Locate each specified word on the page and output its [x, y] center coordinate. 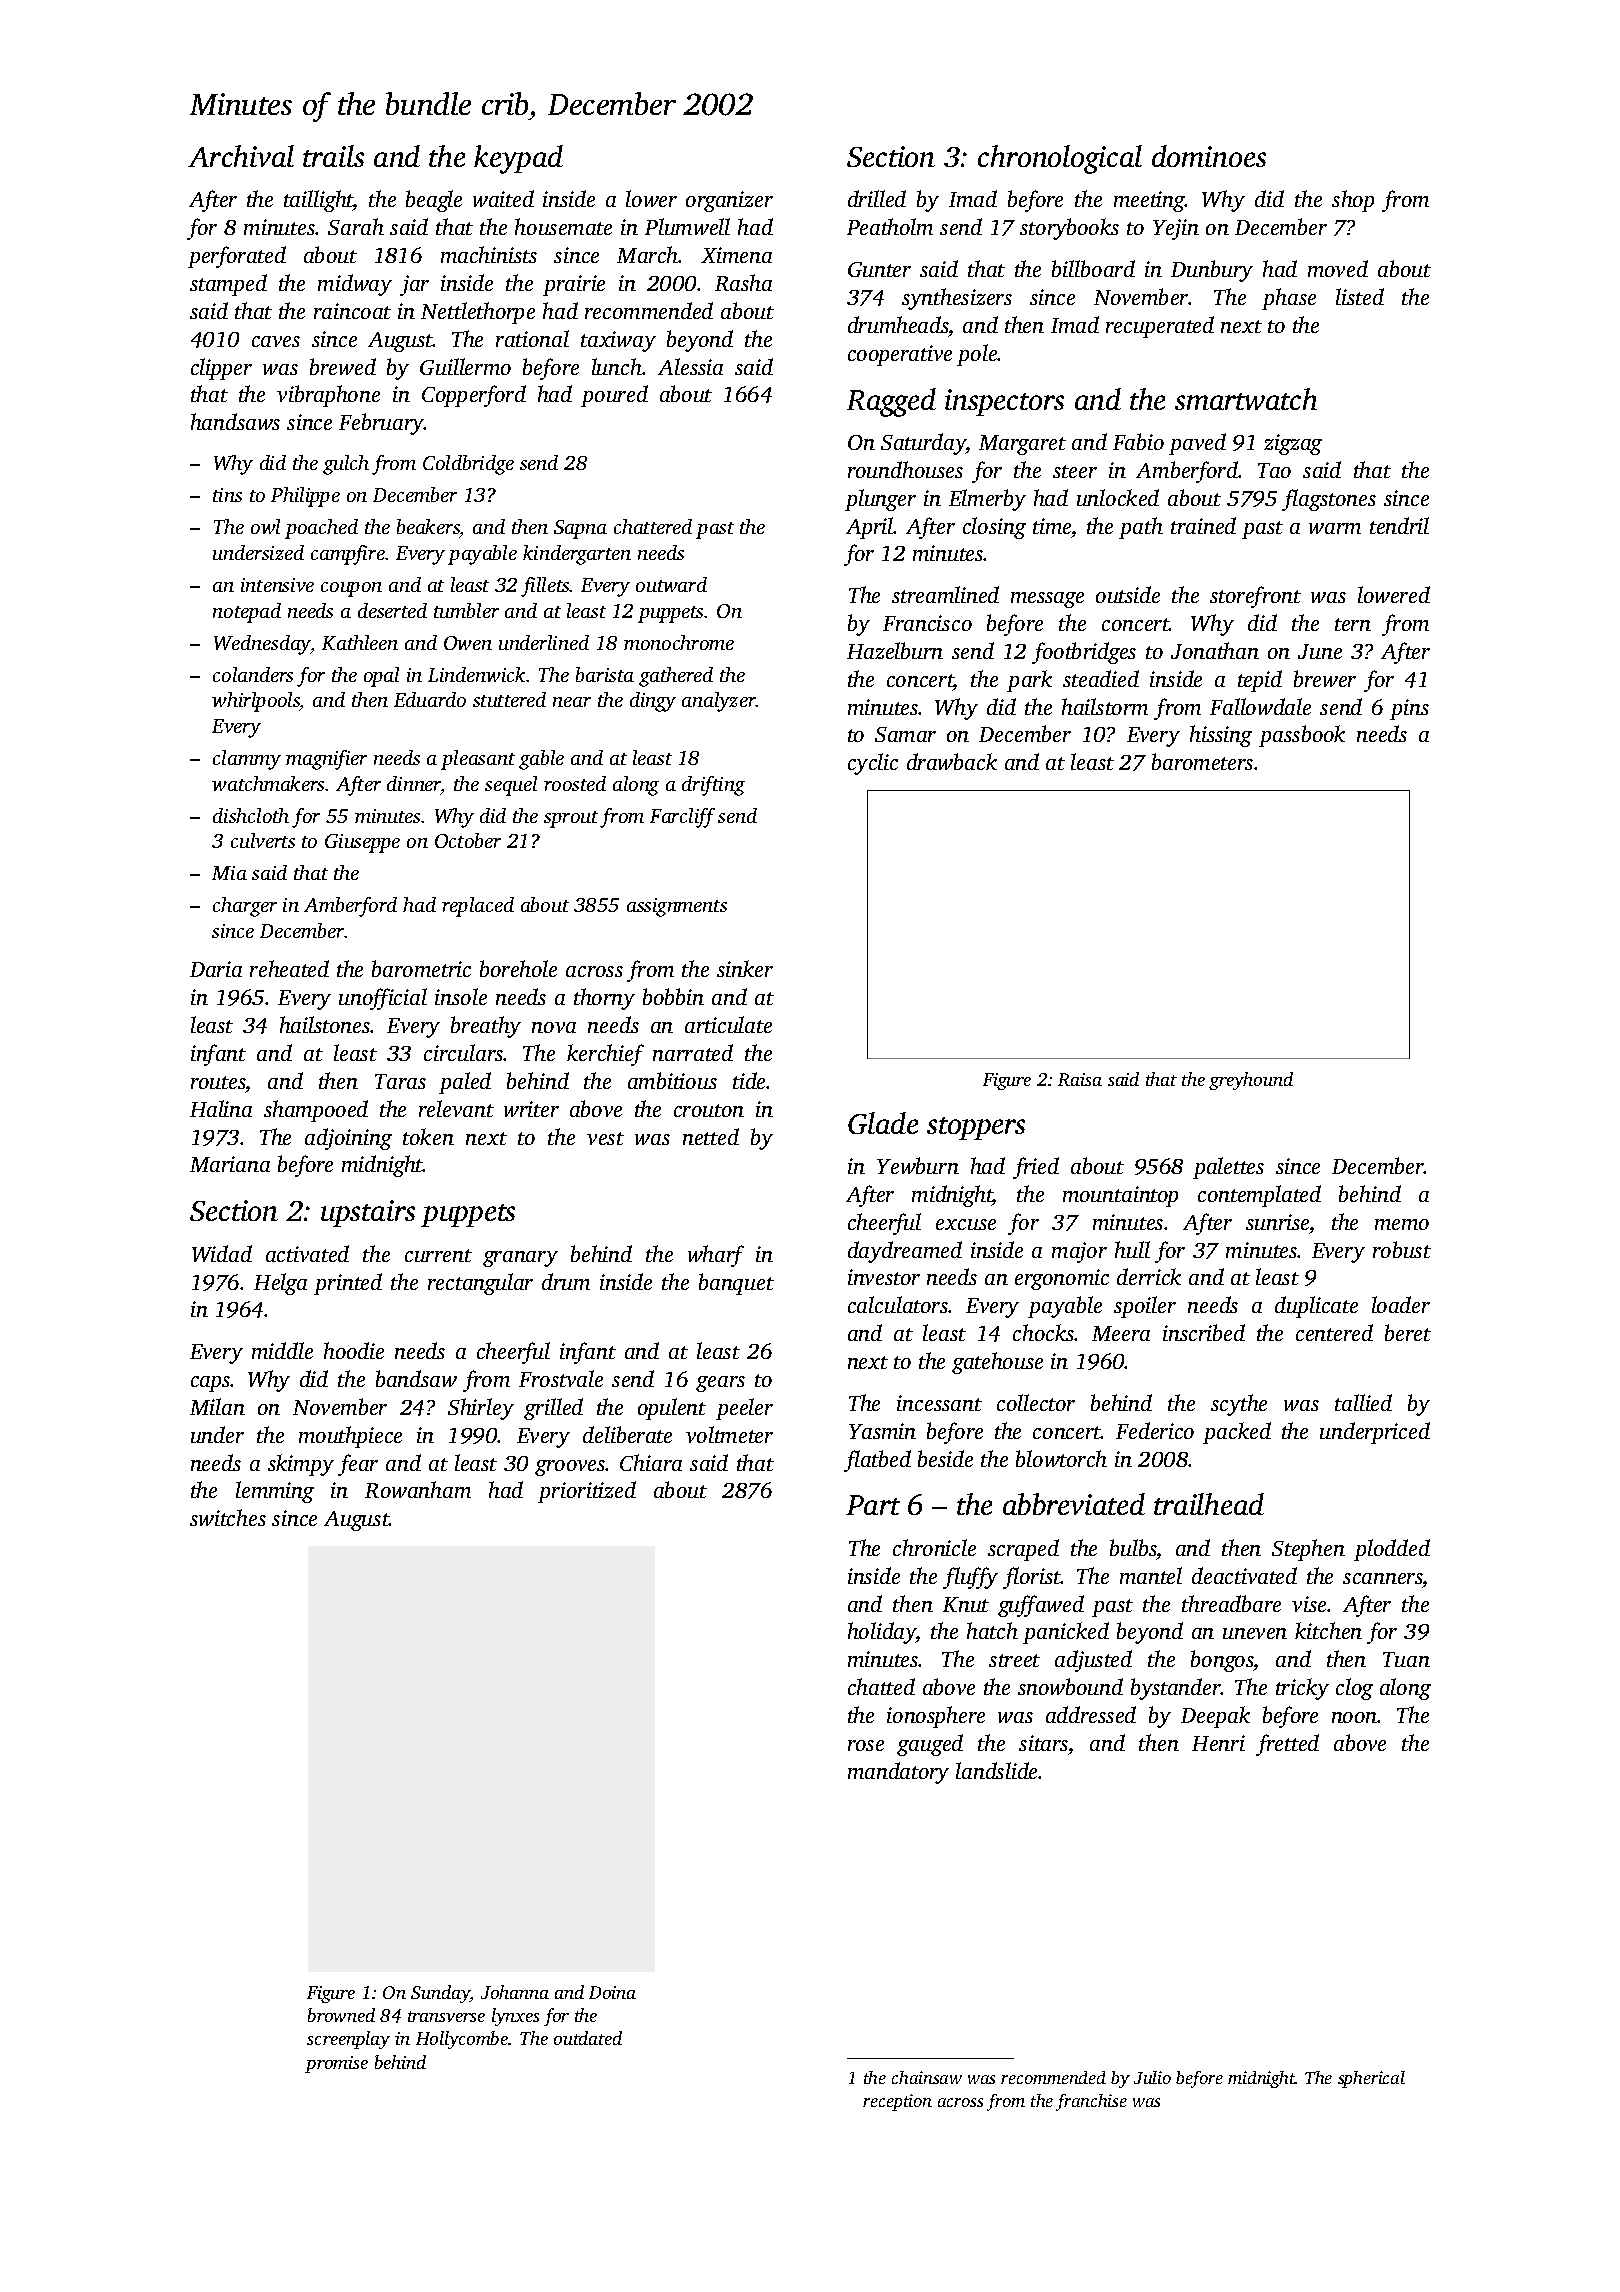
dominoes [1209, 156]
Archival [241, 156]
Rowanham [418, 1489]
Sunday [440, 1994]
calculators [898, 1304]
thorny [604, 999]
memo [1402, 1224]
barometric [421, 968]
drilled [877, 198]
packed [1237, 1433]
